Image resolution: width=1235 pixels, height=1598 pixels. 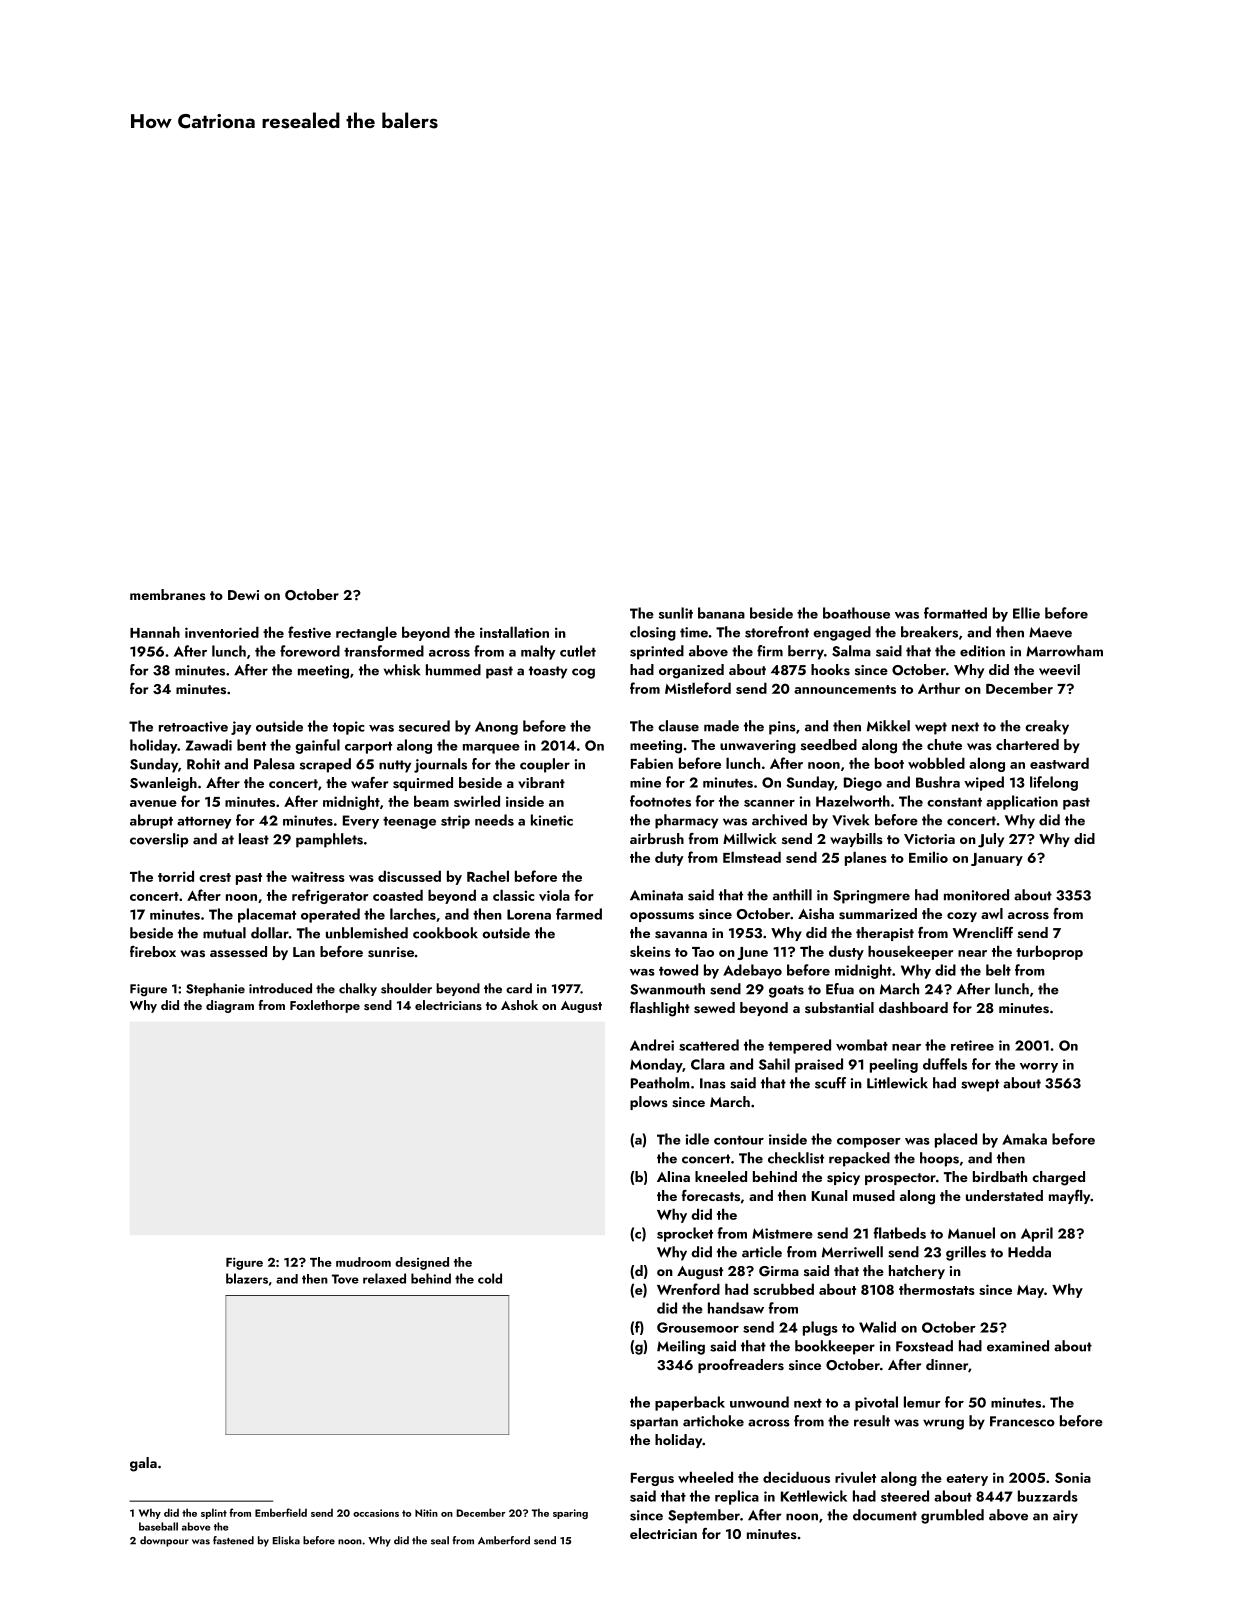 What do you see at coordinates (164, 1541) in the screenshot?
I see `downpour` at bounding box center [164, 1541].
